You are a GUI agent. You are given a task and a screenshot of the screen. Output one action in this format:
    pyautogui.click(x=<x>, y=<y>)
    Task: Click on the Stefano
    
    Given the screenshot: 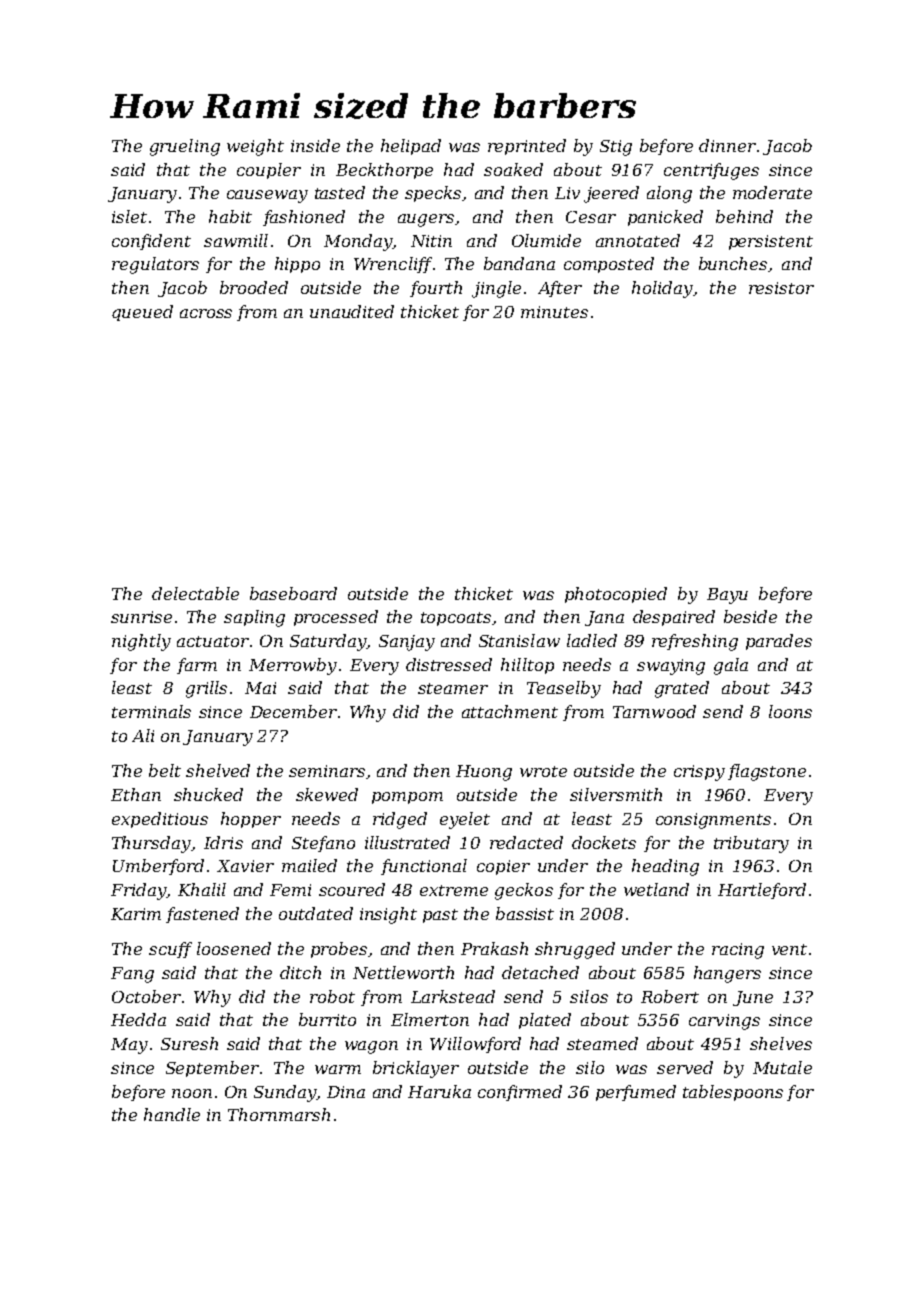 What is the action you would take?
    pyautogui.click(x=323, y=844)
